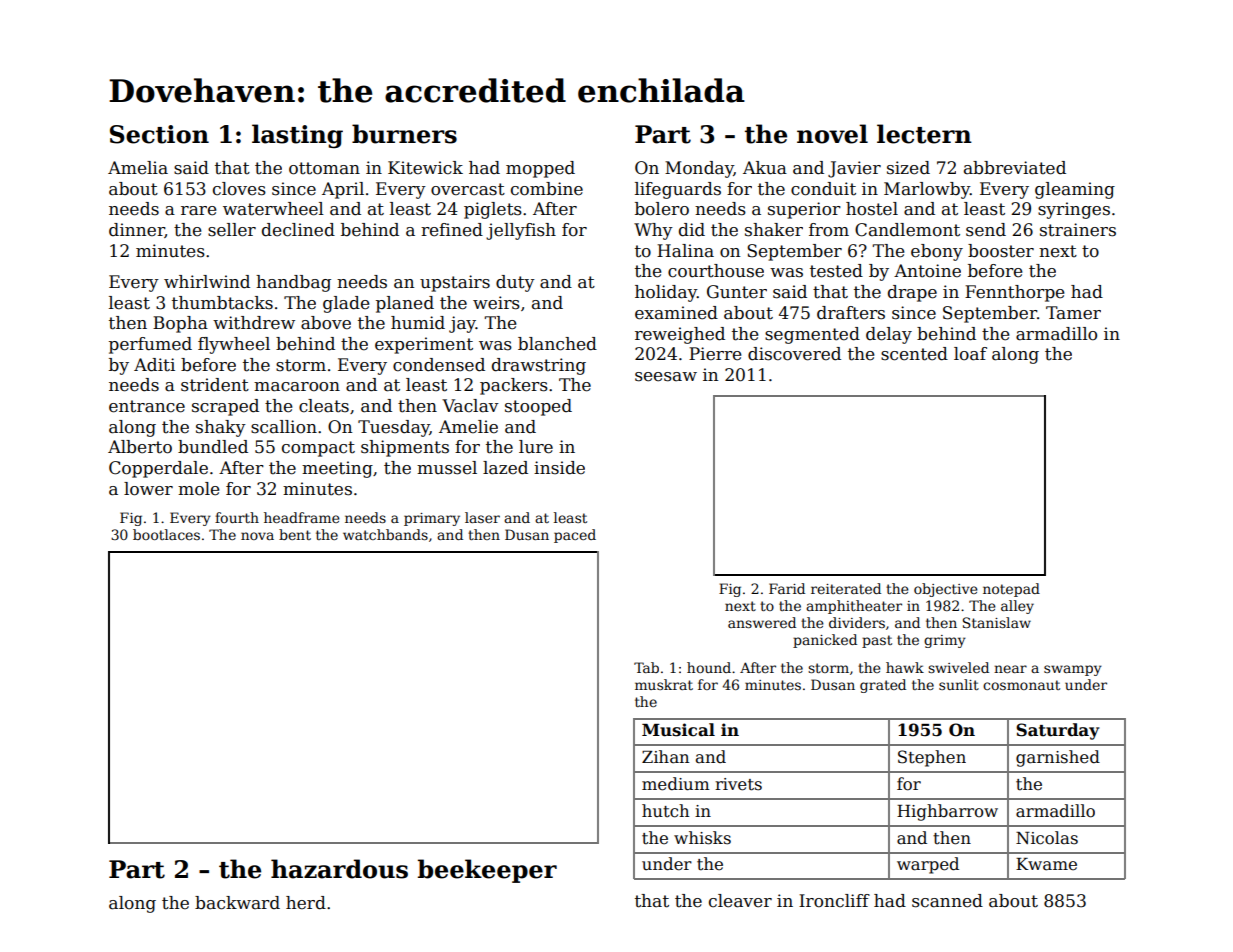 Image resolution: width=1233 pixels, height=952 pixels. Describe the element at coordinates (646, 667) in the image. I see `Tab` at that location.
